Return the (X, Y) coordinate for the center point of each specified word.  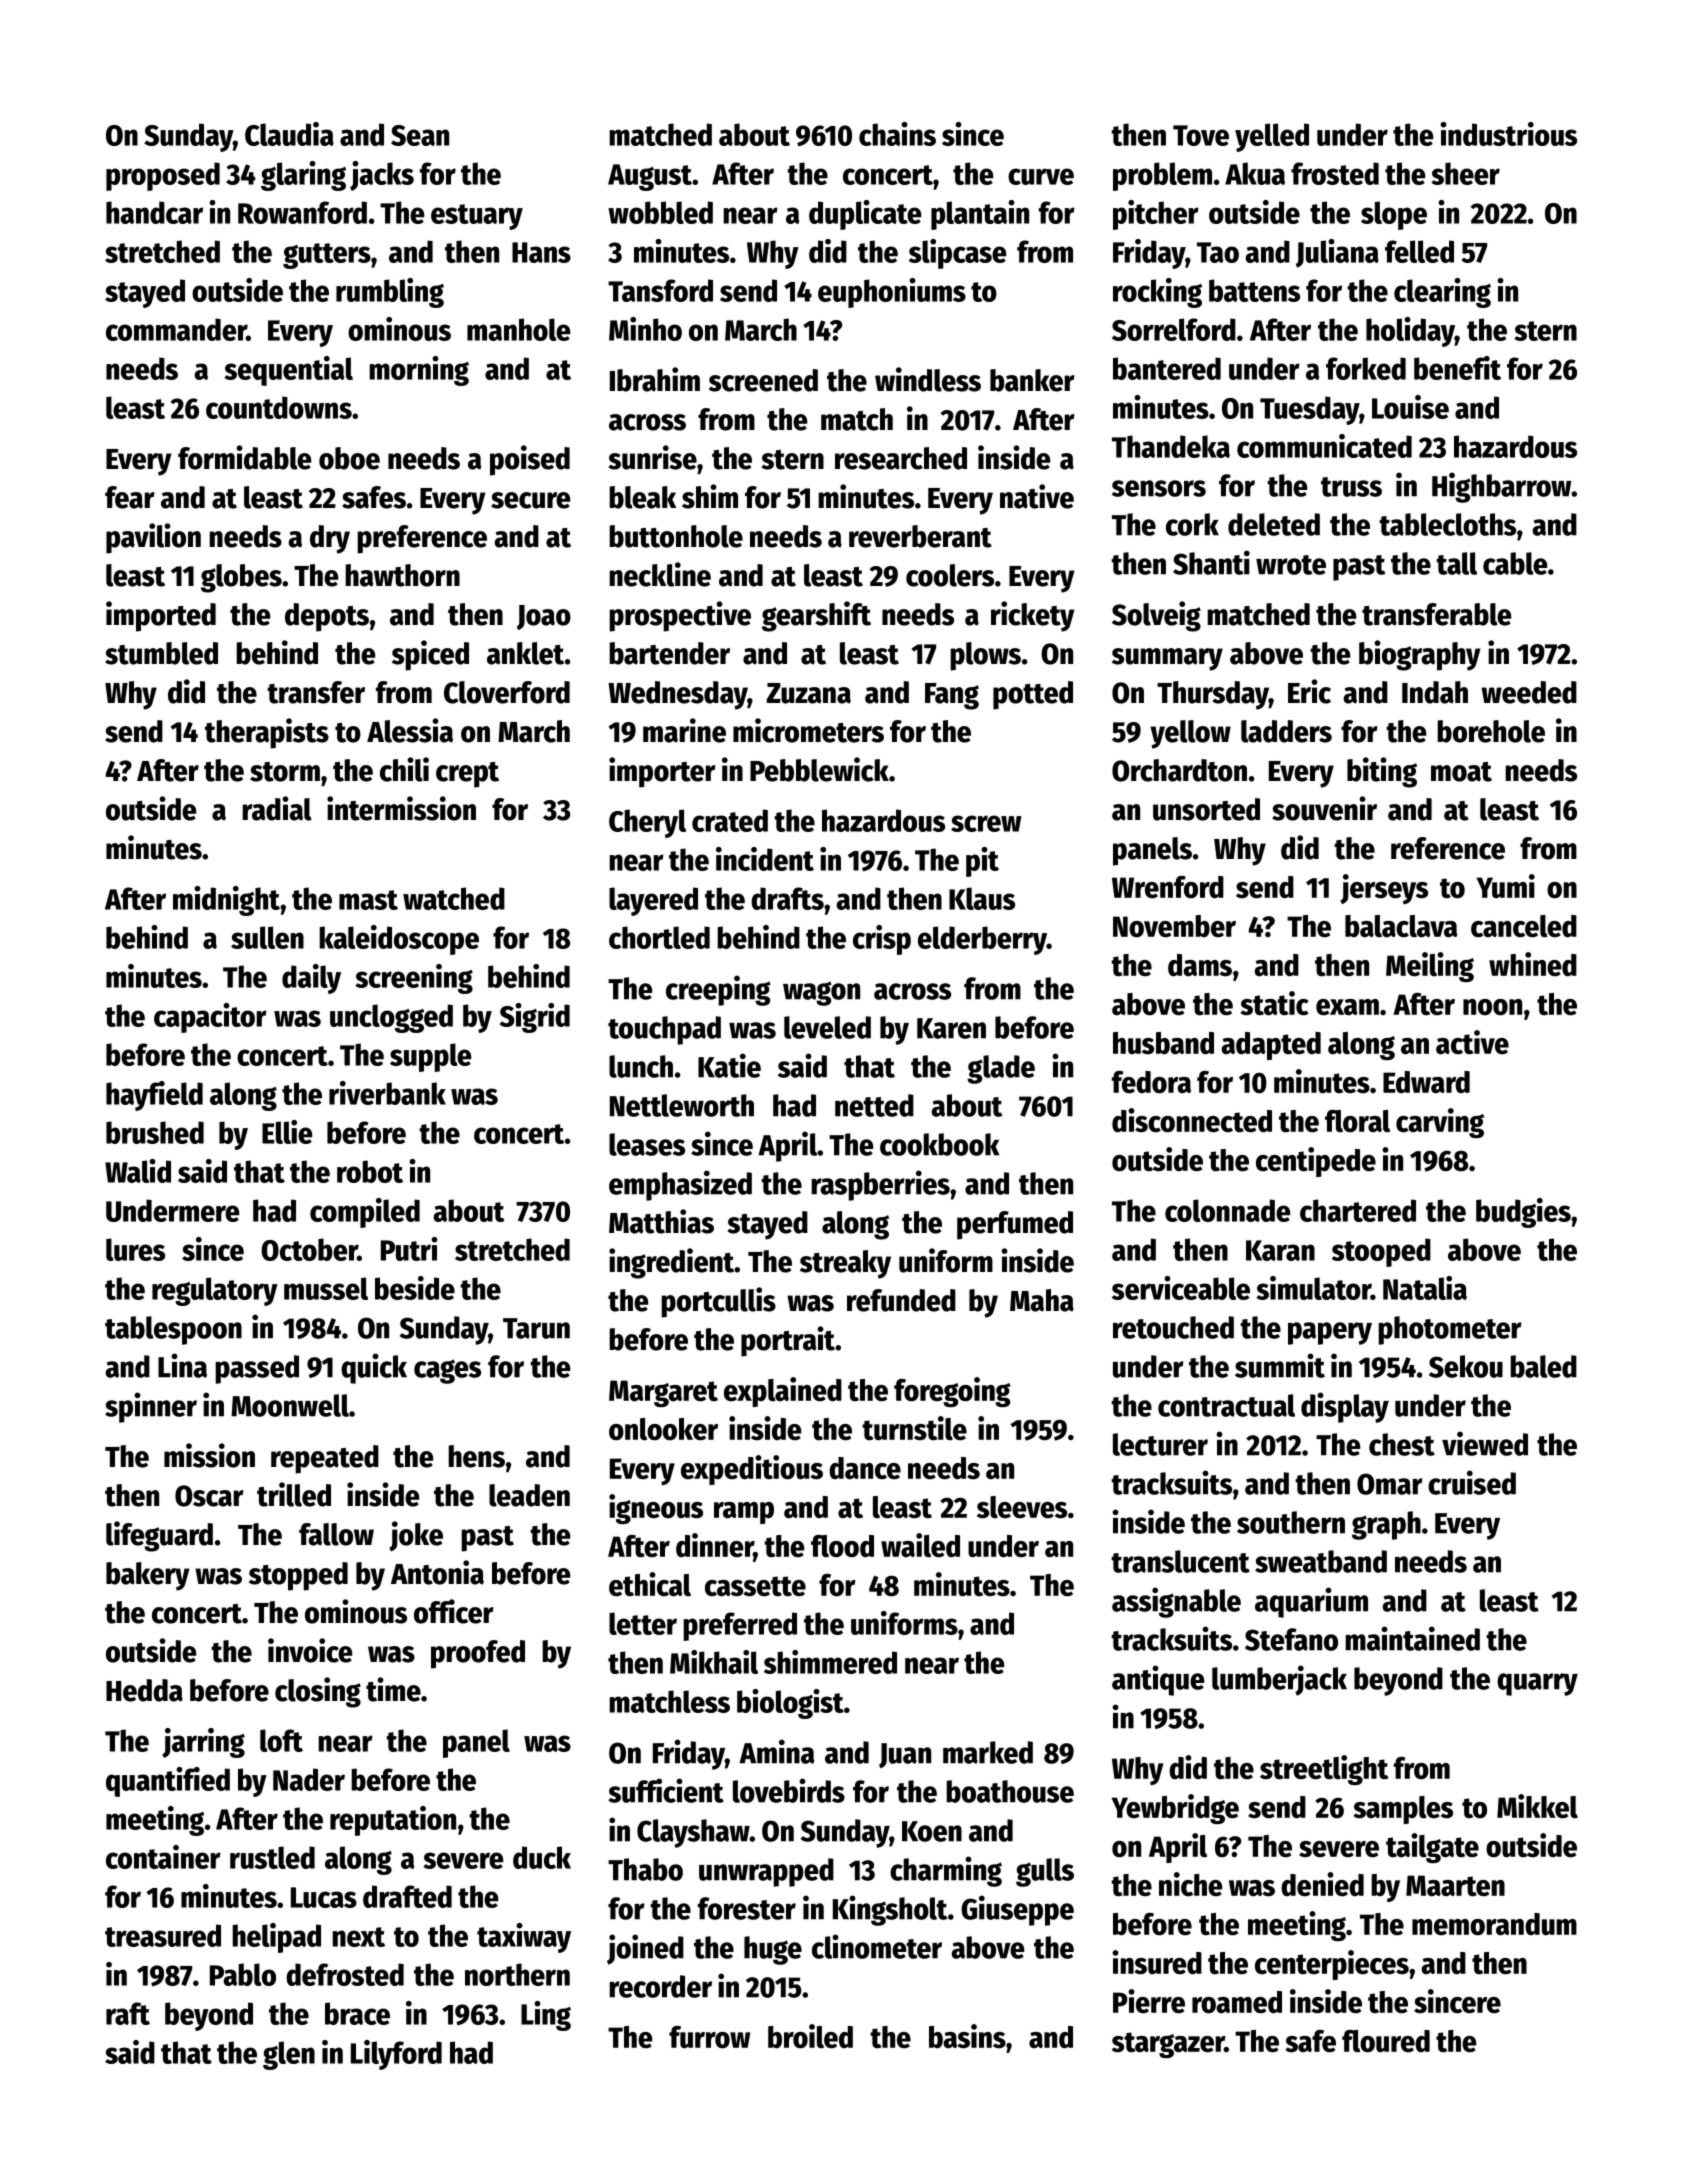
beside (415, 1288)
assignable (1176, 1602)
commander (176, 329)
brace (357, 2013)
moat (1461, 772)
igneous (656, 1509)
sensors (1159, 488)
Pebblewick (819, 769)
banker (1032, 380)
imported (161, 616)
